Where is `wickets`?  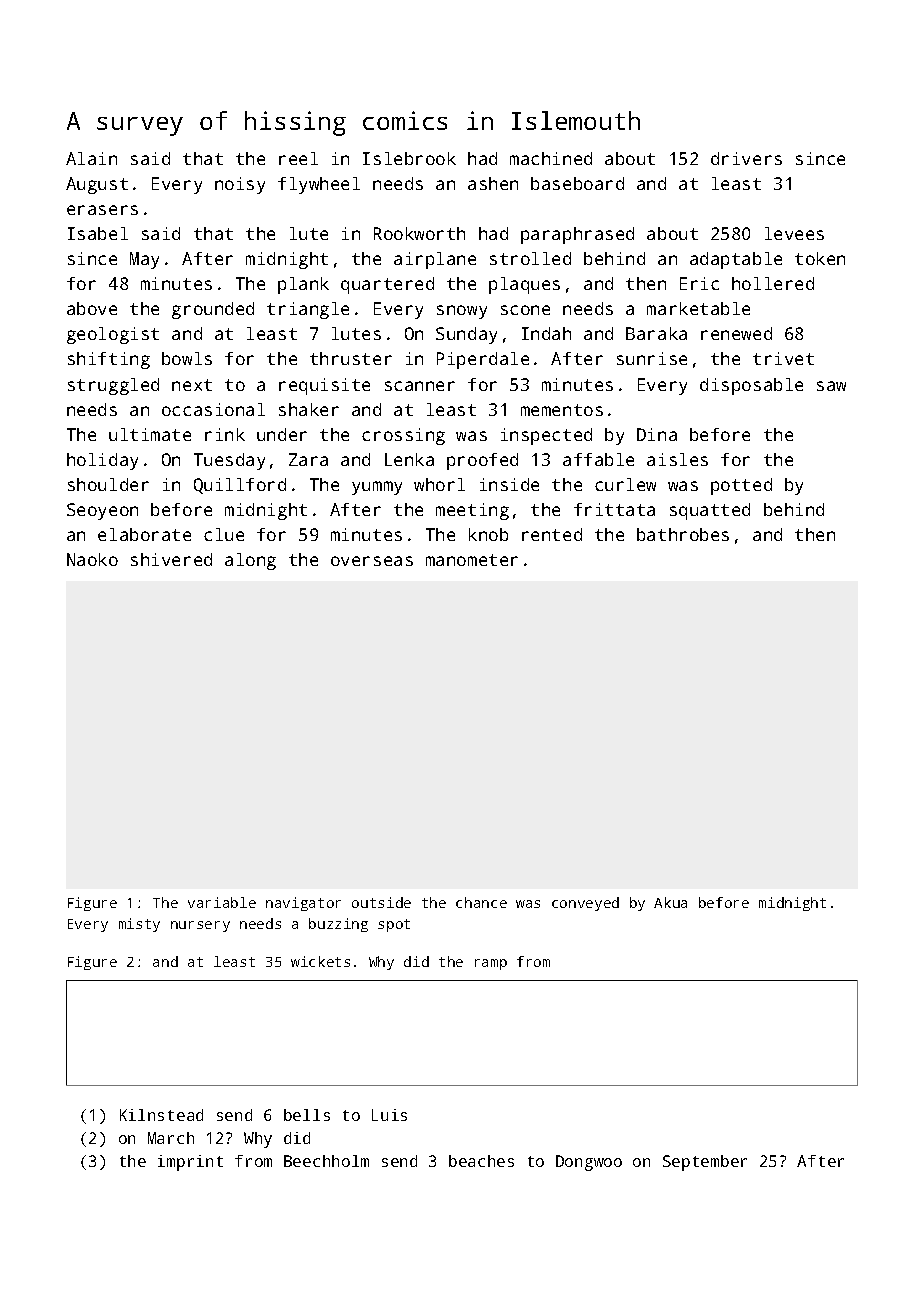 wickets is located at coordinates (320, 961).
